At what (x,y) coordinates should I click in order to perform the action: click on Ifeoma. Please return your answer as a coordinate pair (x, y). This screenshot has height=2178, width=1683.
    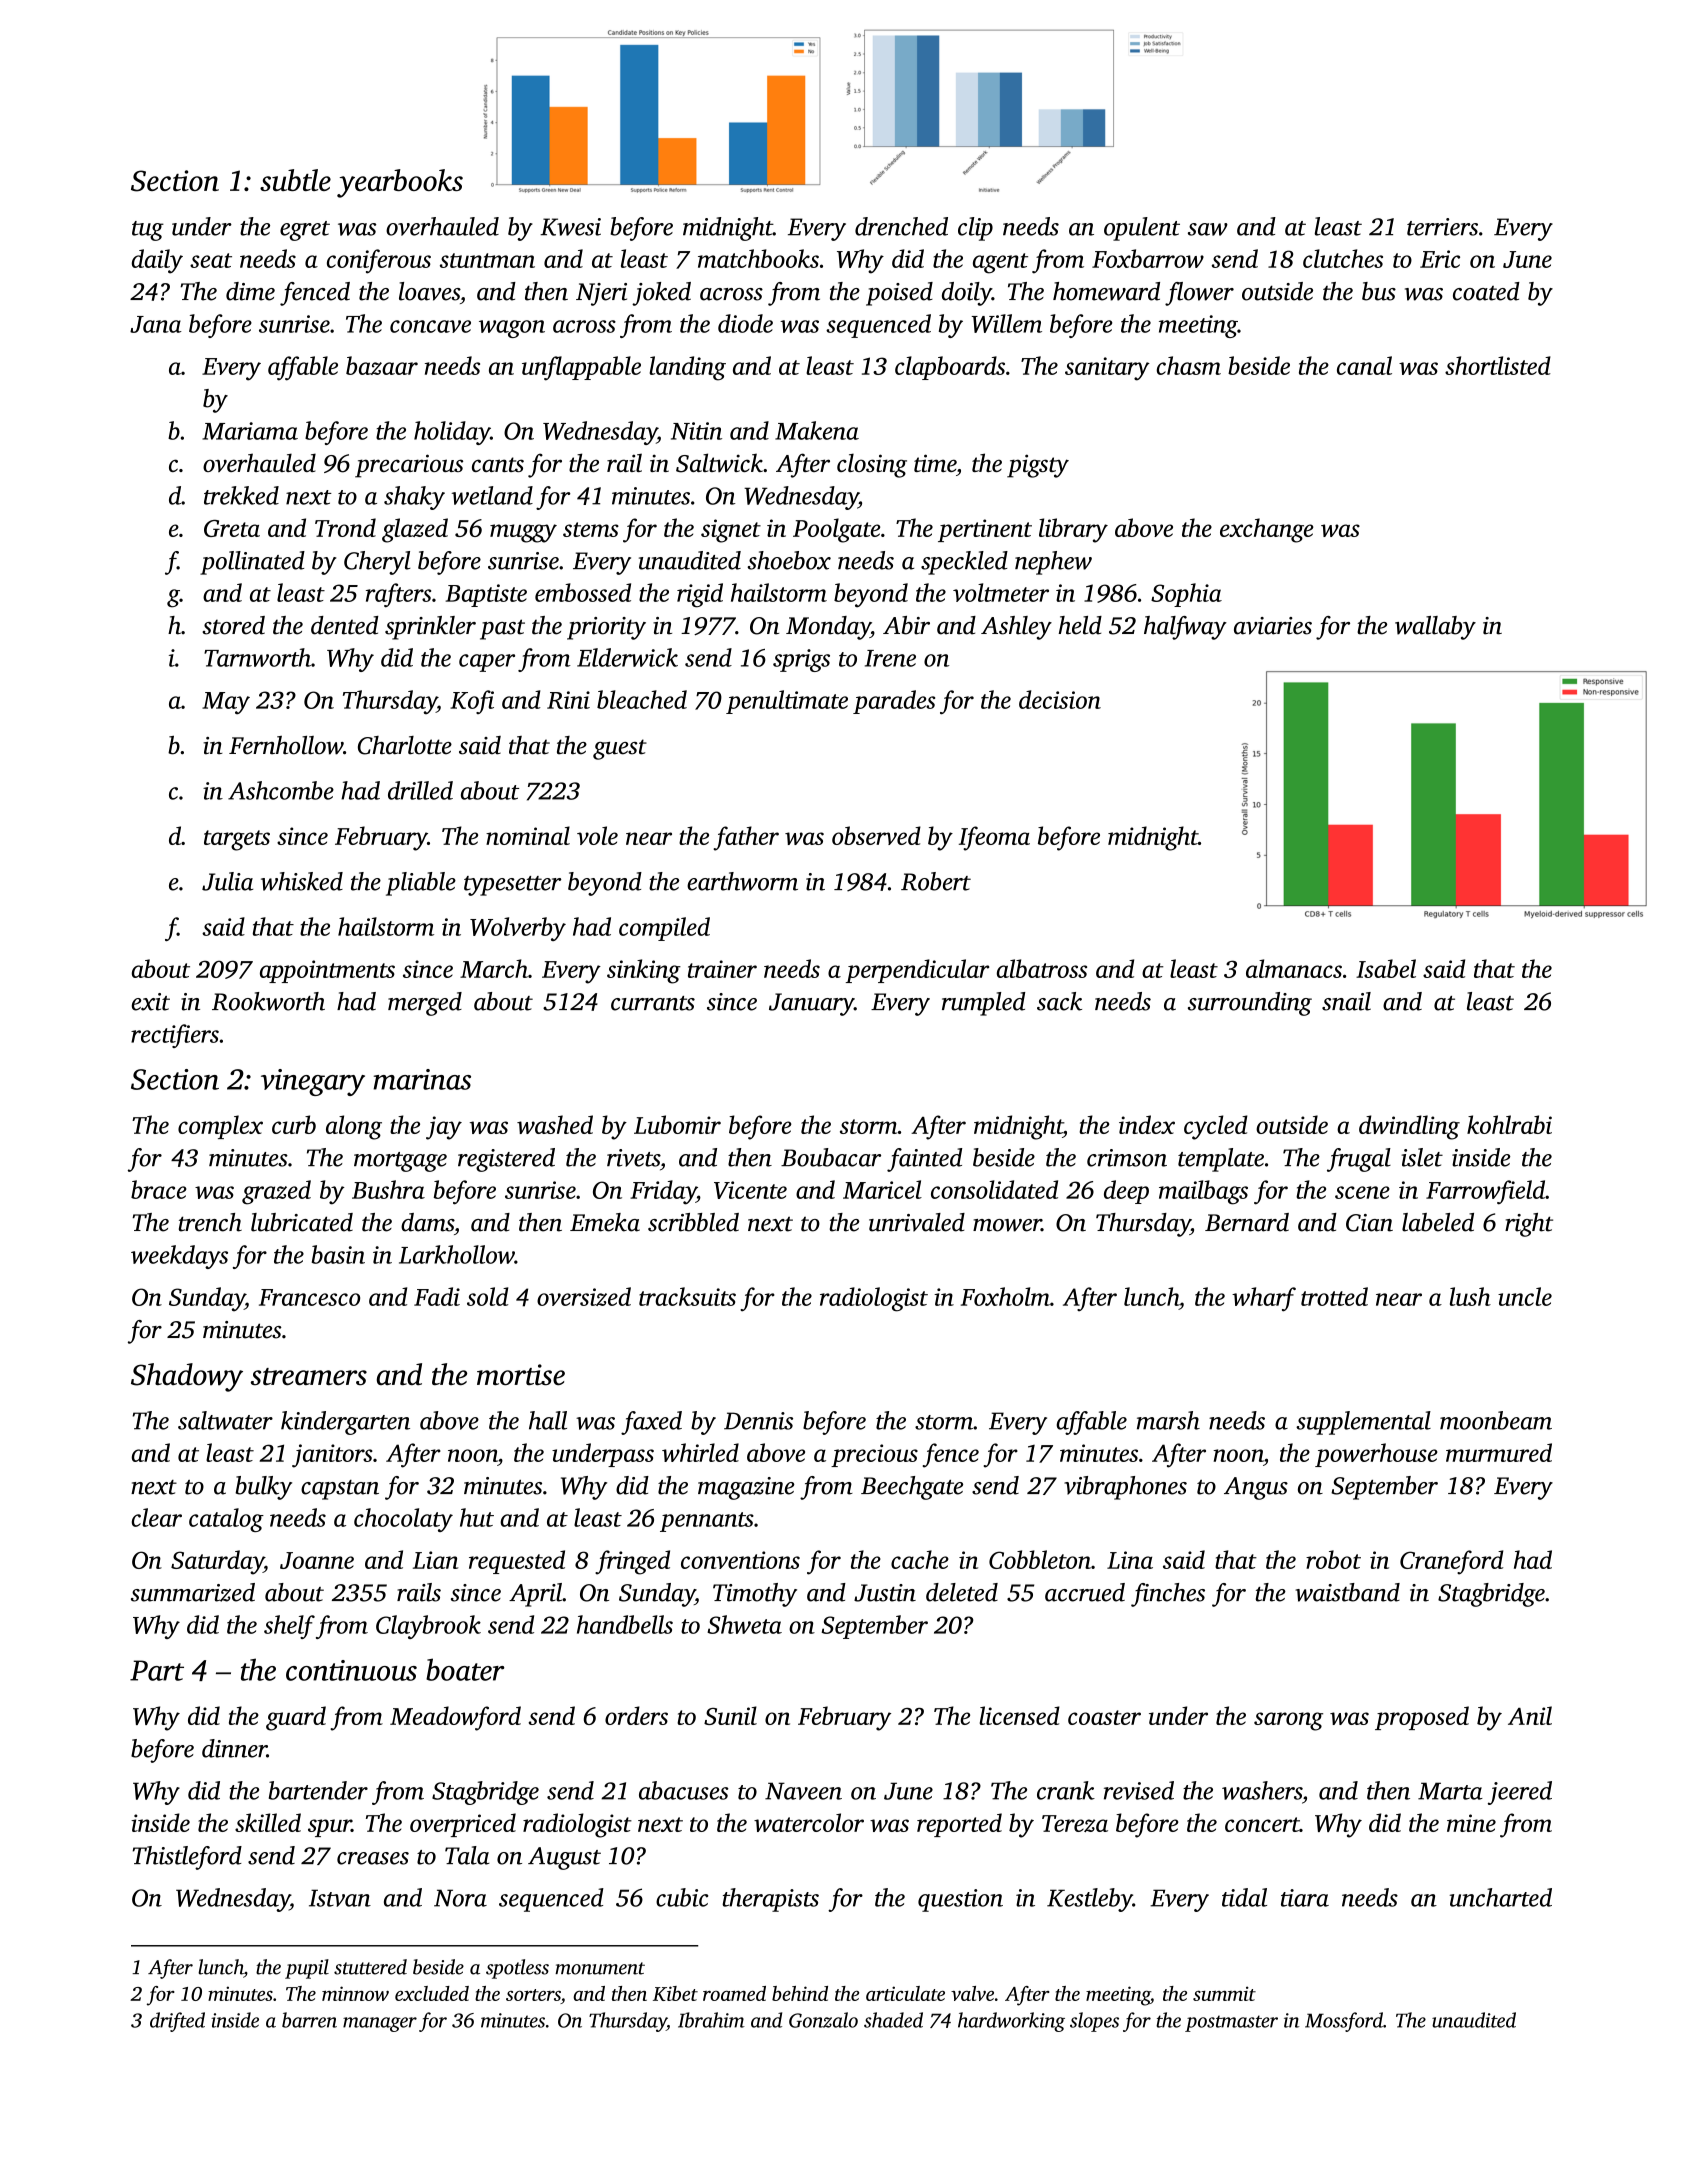
    Looking at the image, I should click on (994, 838).
